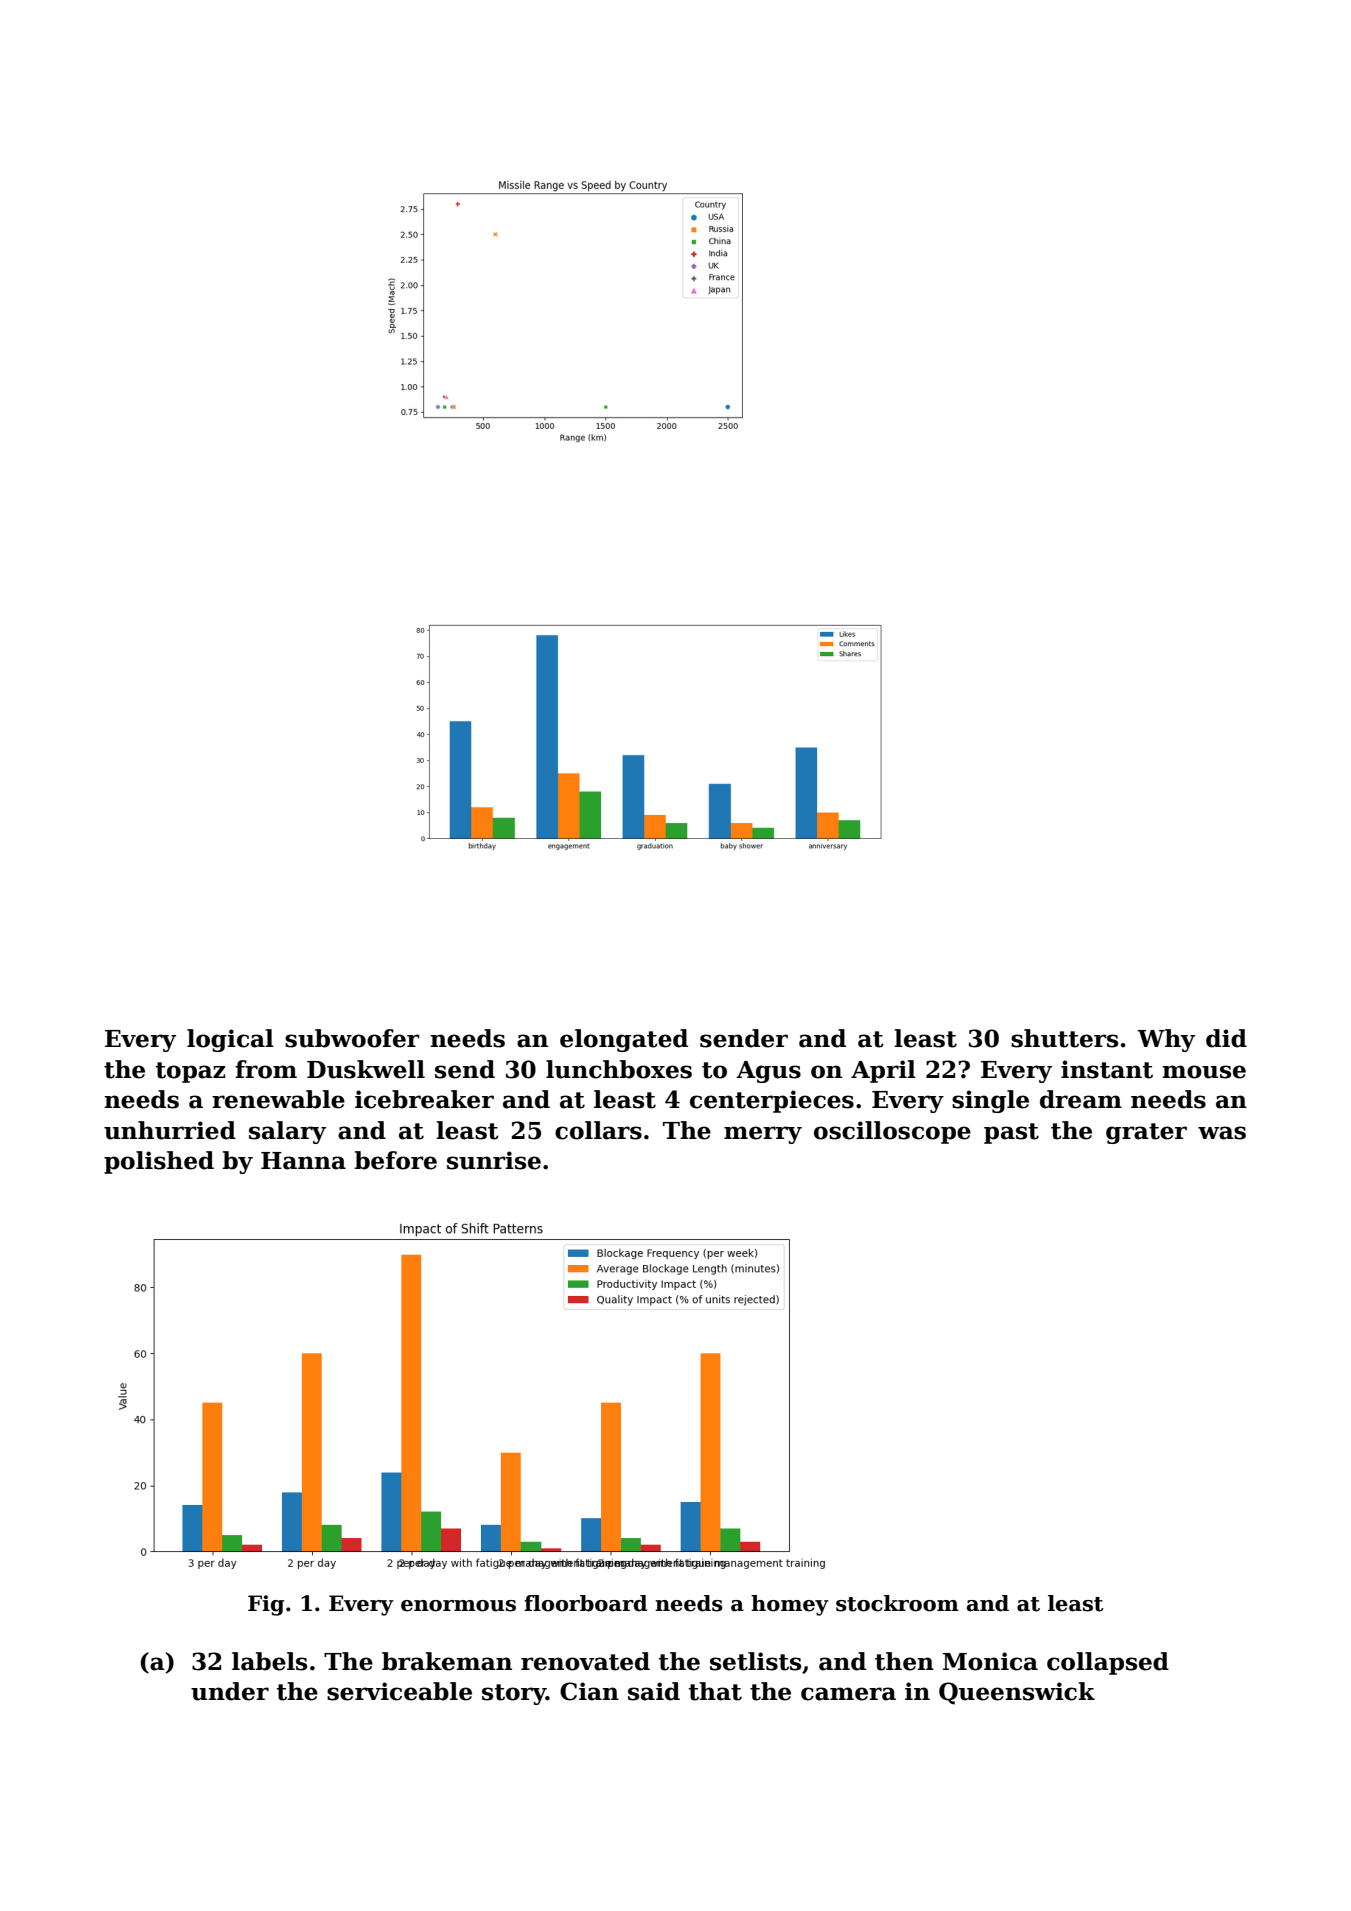  Describe the element at coordinates (897, 1603) in the screenshot. I see `stockroom` at that location.
